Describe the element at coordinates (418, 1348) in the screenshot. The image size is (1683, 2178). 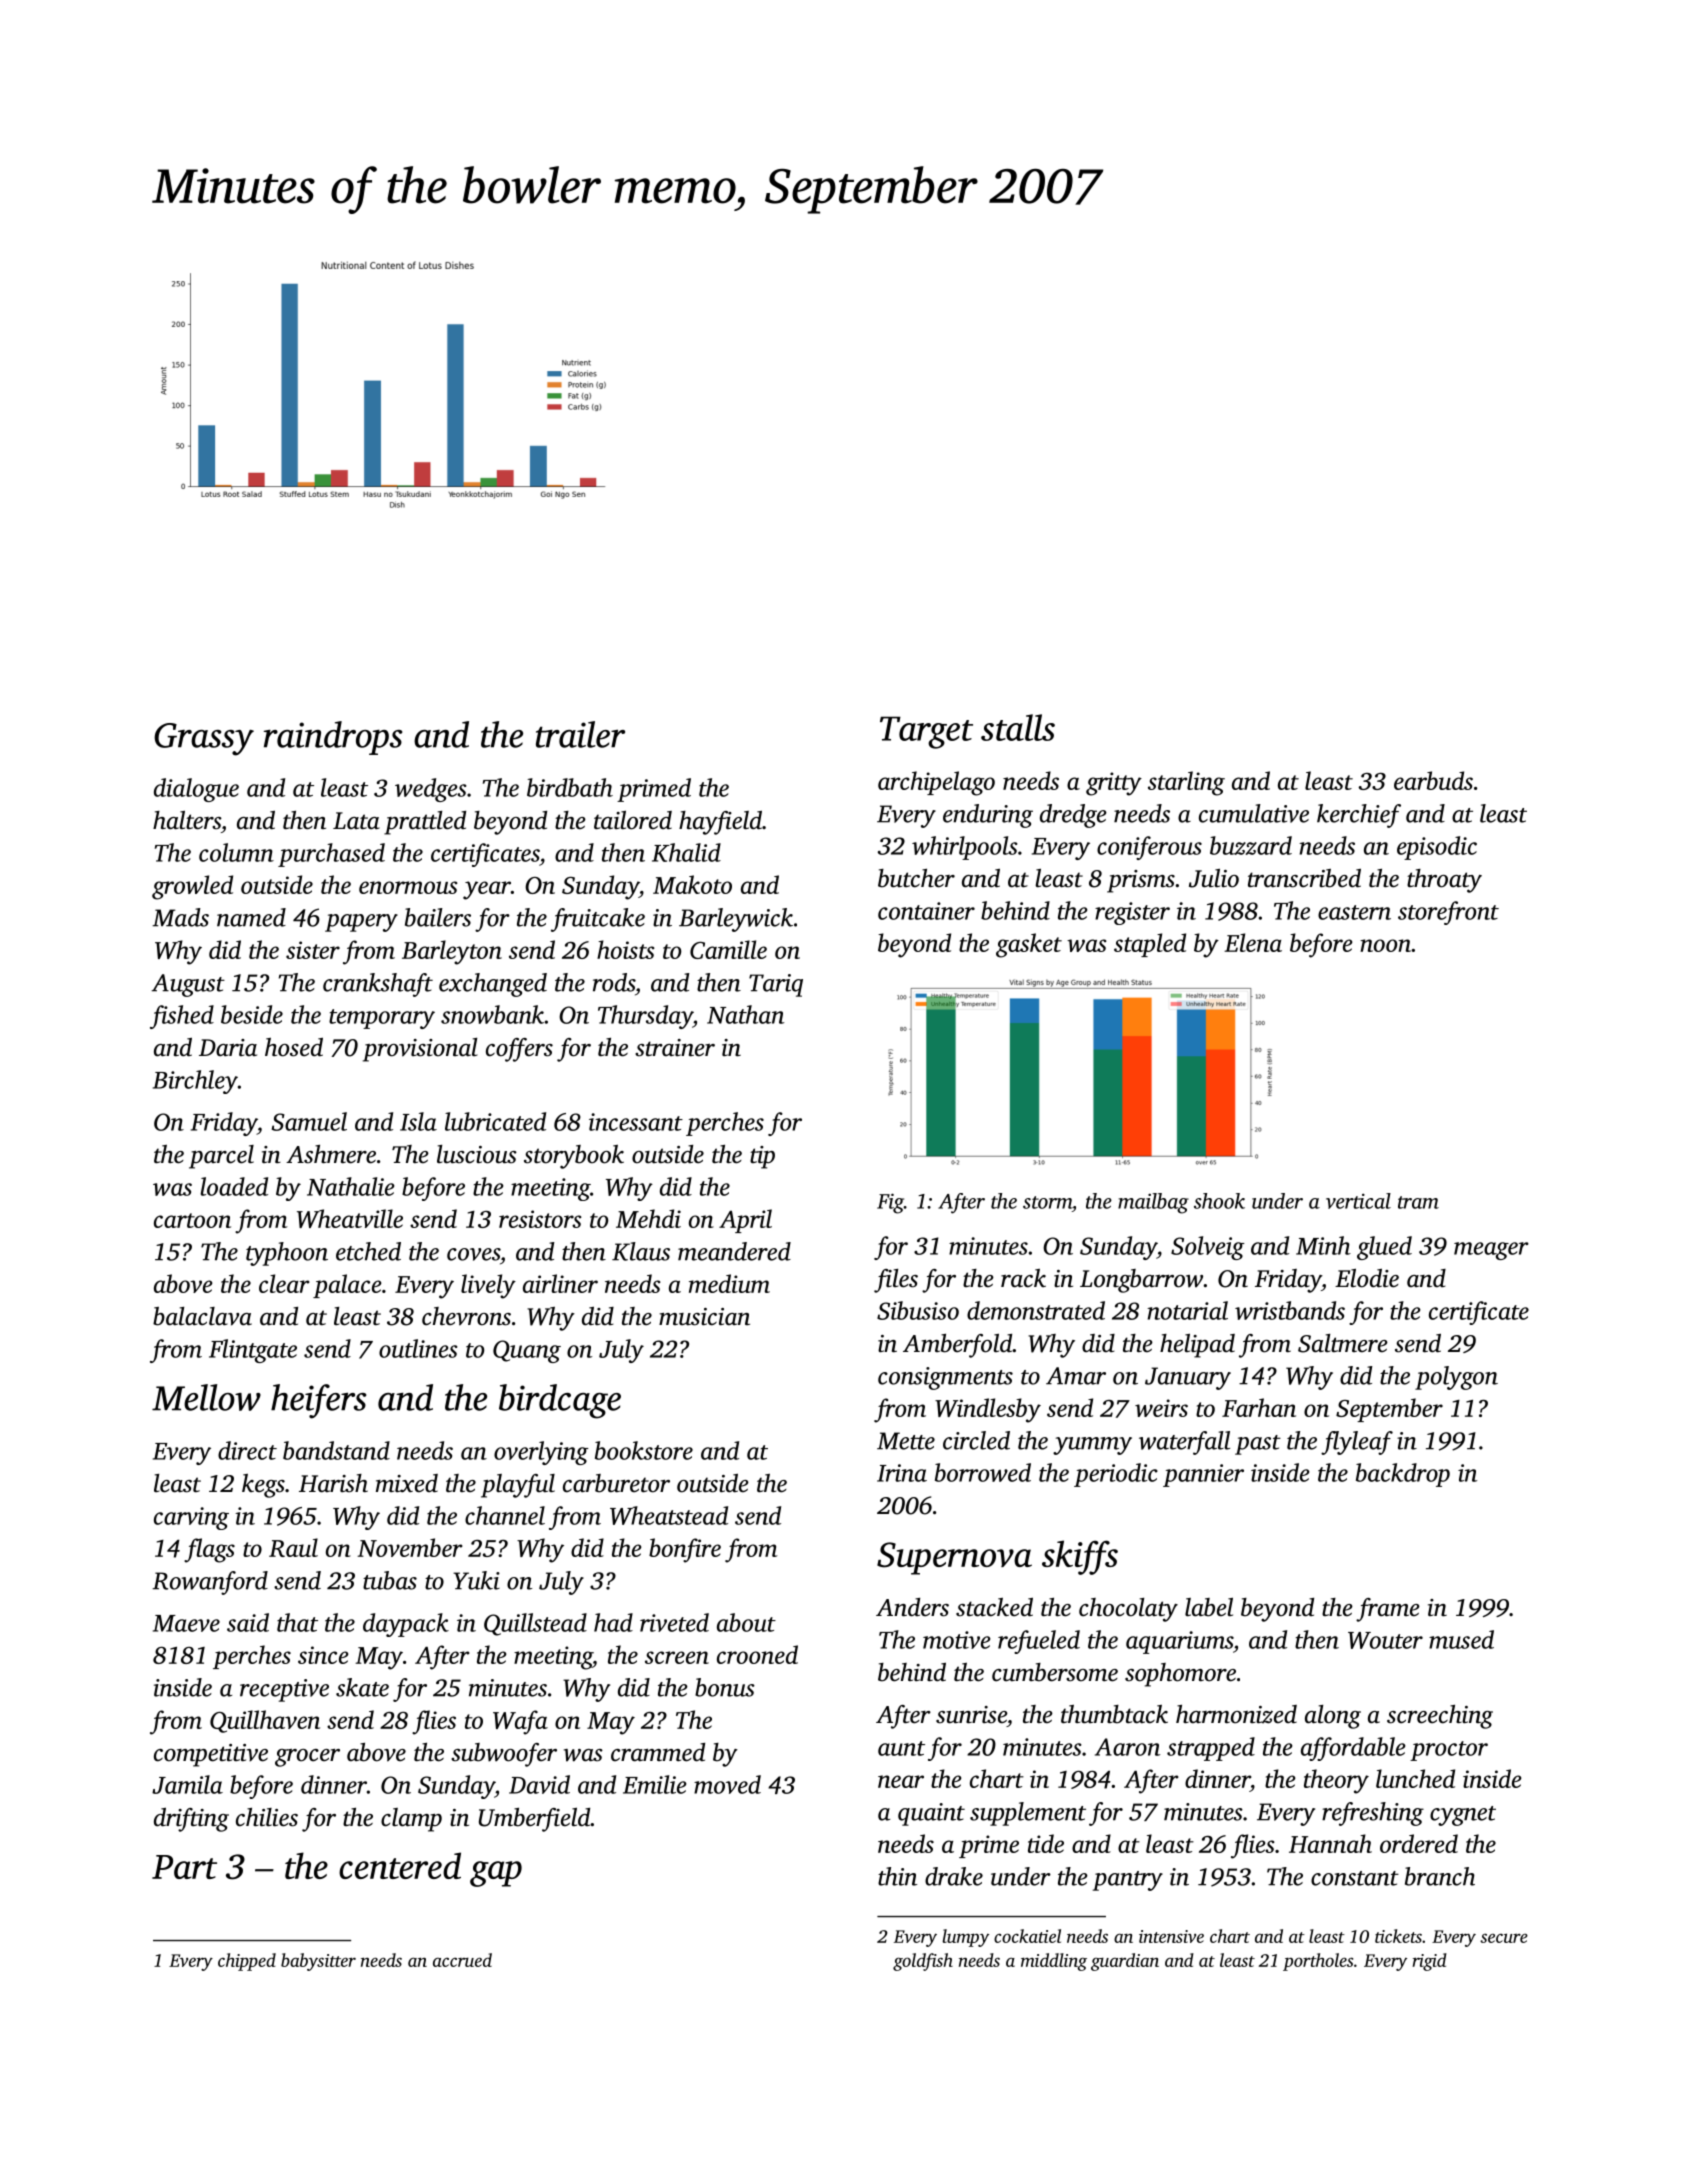
I see `outlines` at that location.
